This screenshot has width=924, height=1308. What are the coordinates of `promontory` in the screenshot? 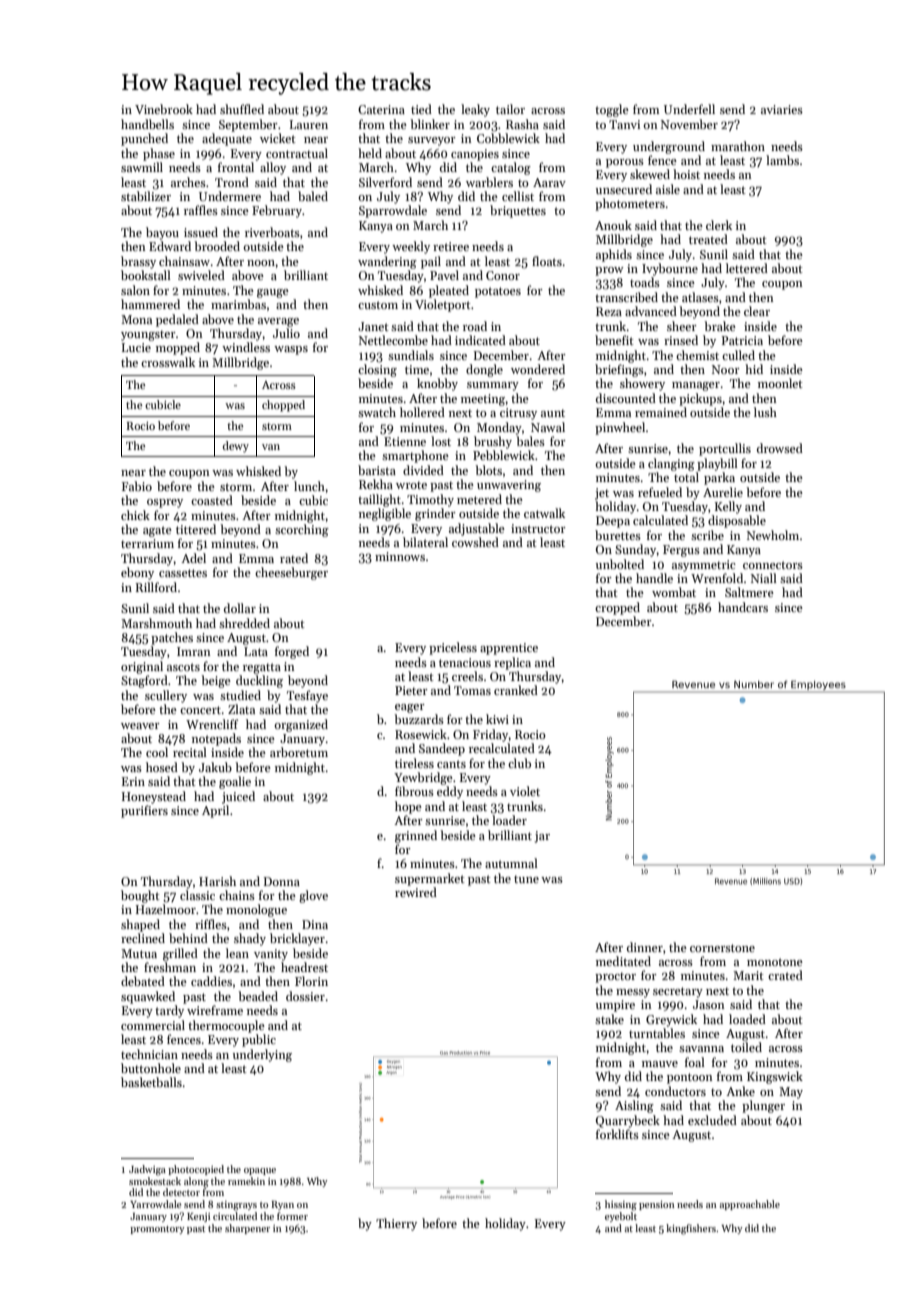 It's located at (157, 1230).
